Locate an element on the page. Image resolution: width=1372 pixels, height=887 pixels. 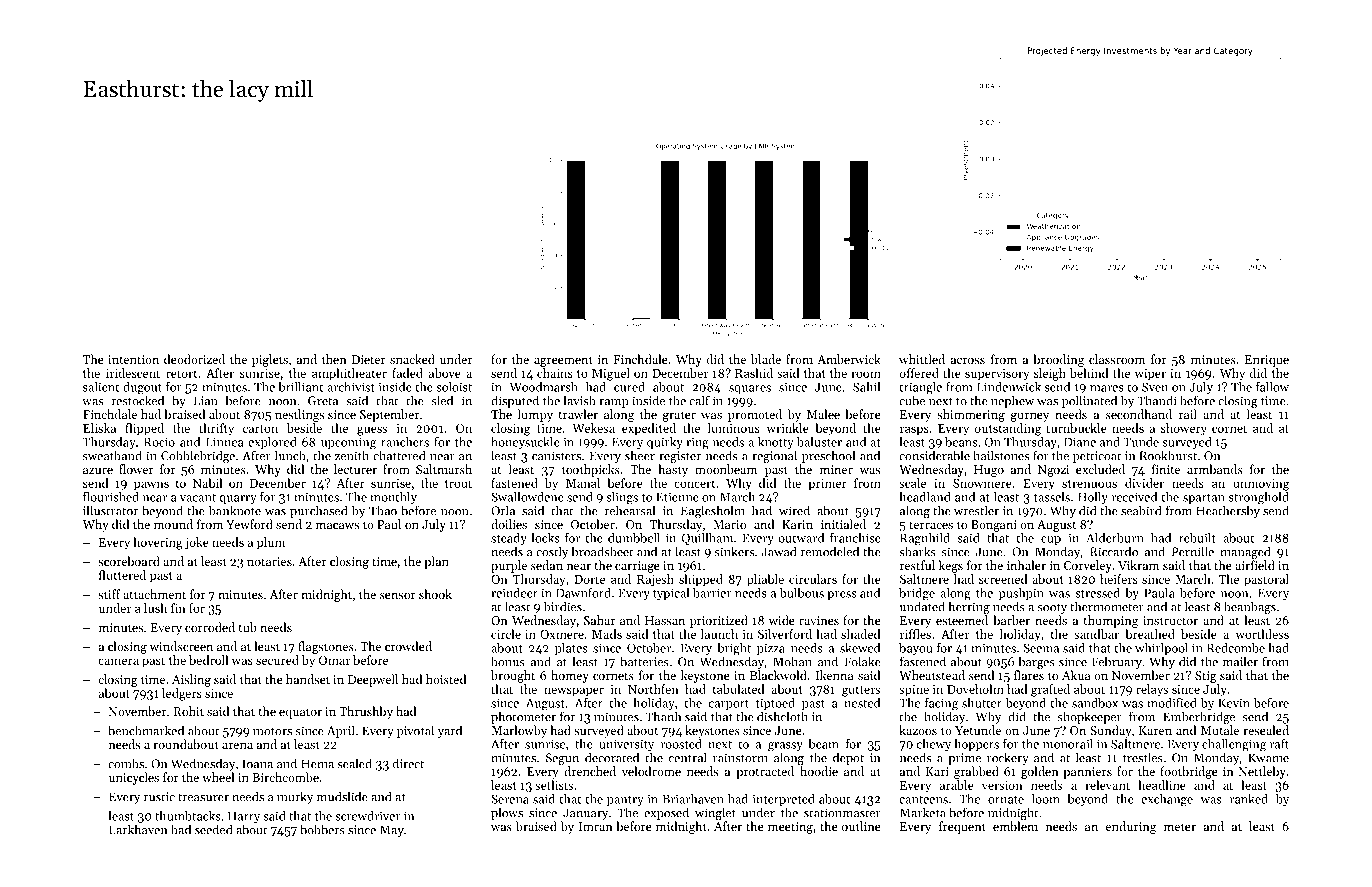
thumbtacks is located at coordinates (187, 816).
